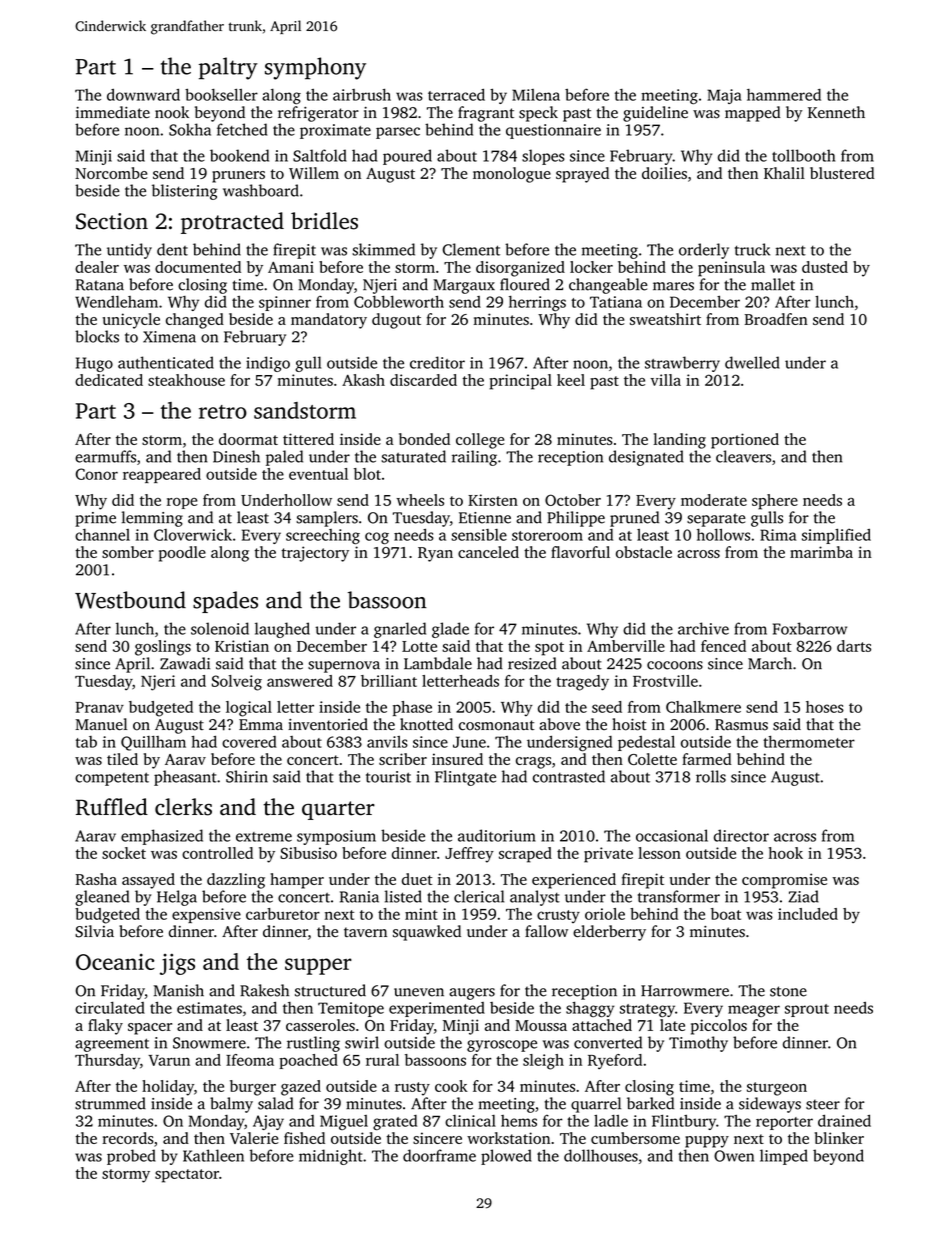 The image size is (952, 1233). What do you see at coordinates (105, 1027) in the screenshot?
I see `flaky` at bounding box center [105, 1027].
